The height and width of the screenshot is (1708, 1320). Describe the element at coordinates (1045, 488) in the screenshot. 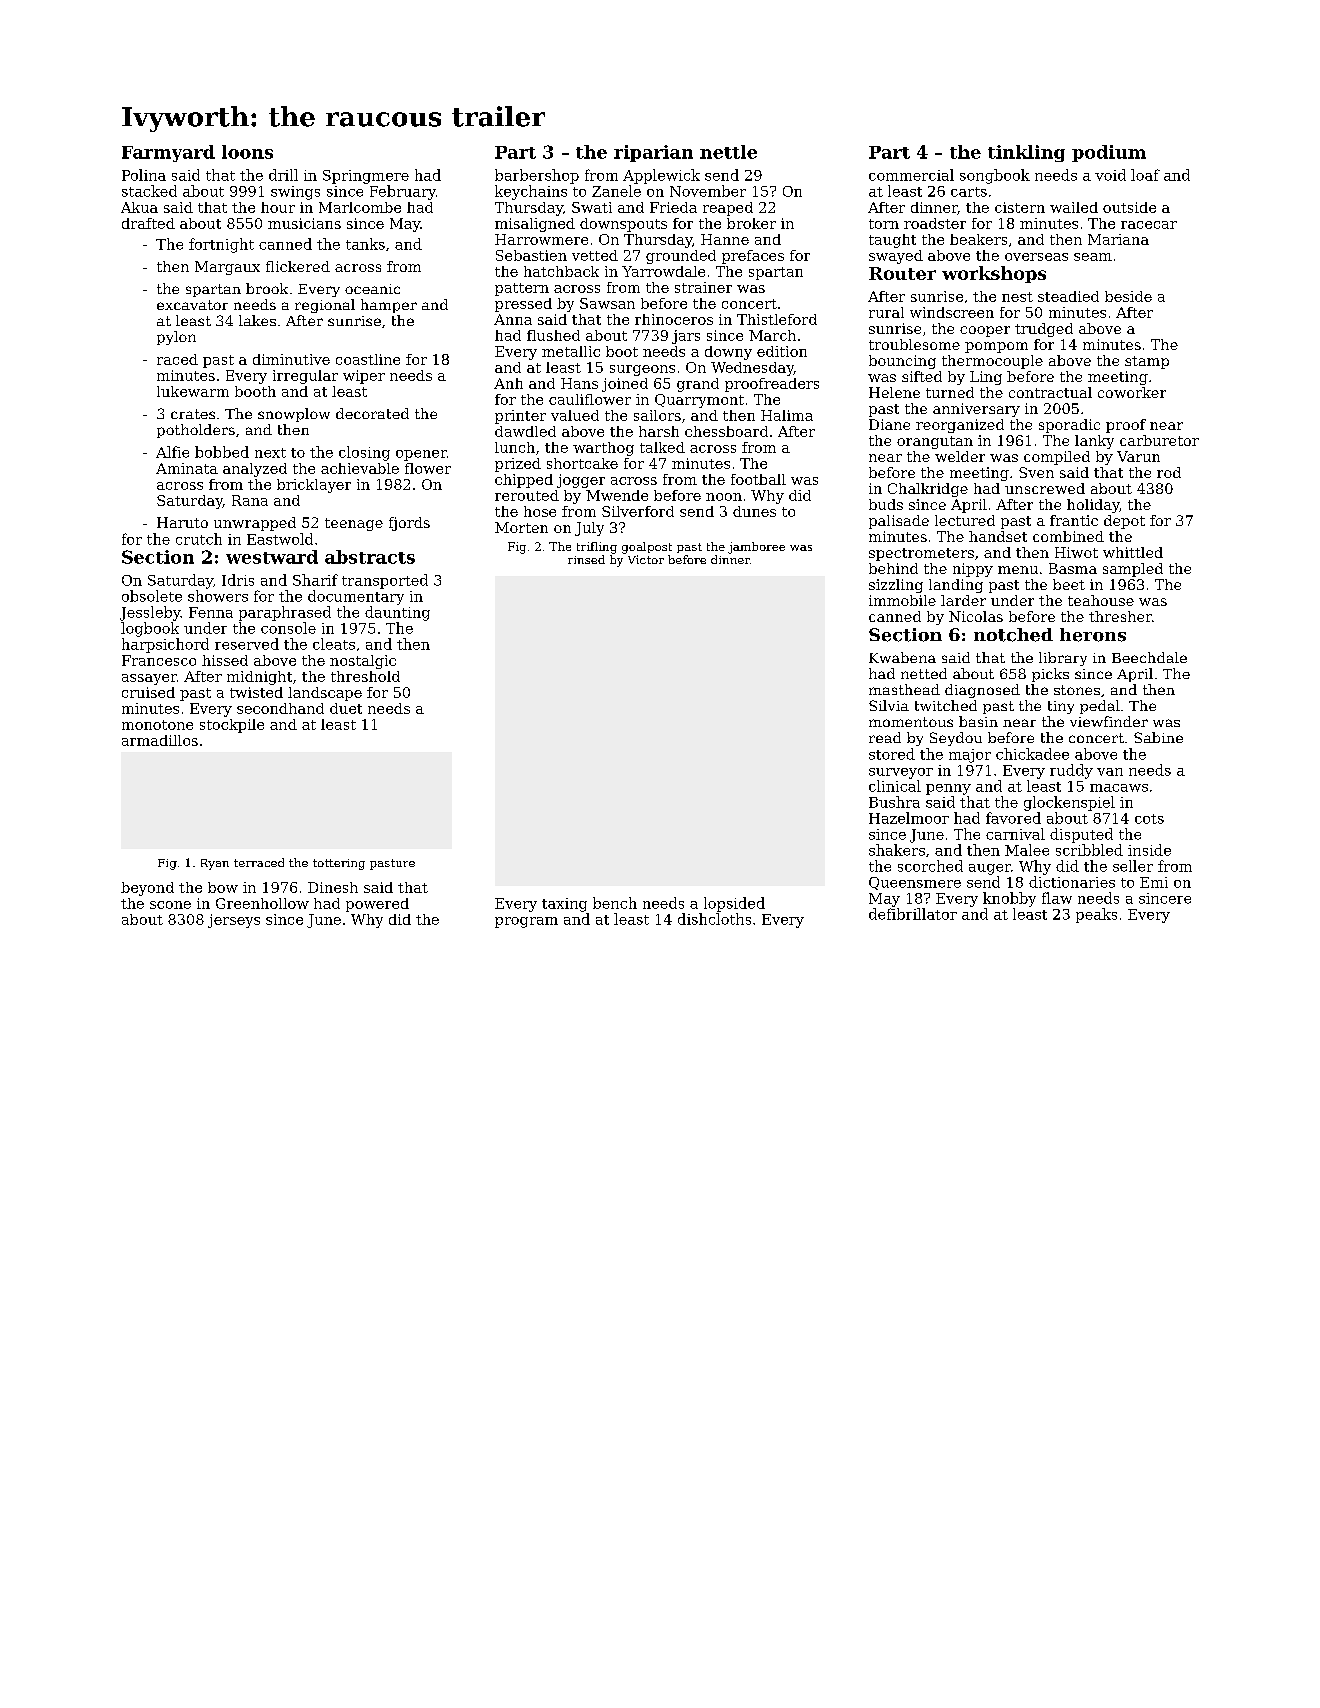

I see `unscrewed` at that location.
